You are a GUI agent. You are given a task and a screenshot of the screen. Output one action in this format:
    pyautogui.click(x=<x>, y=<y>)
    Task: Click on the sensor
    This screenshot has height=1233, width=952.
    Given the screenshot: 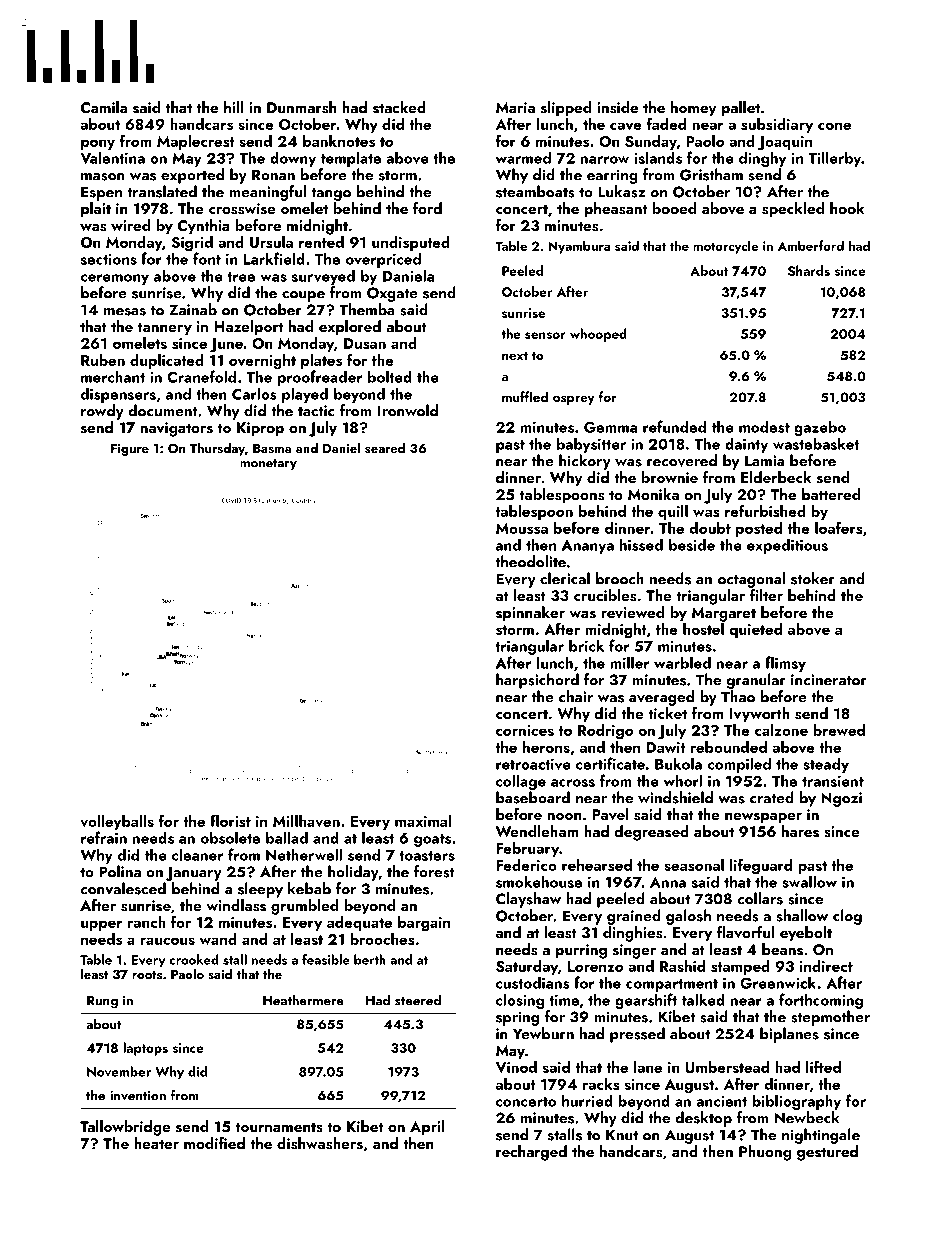 What is the action you would take?
    pyautogui.click(x=545, y=335)
